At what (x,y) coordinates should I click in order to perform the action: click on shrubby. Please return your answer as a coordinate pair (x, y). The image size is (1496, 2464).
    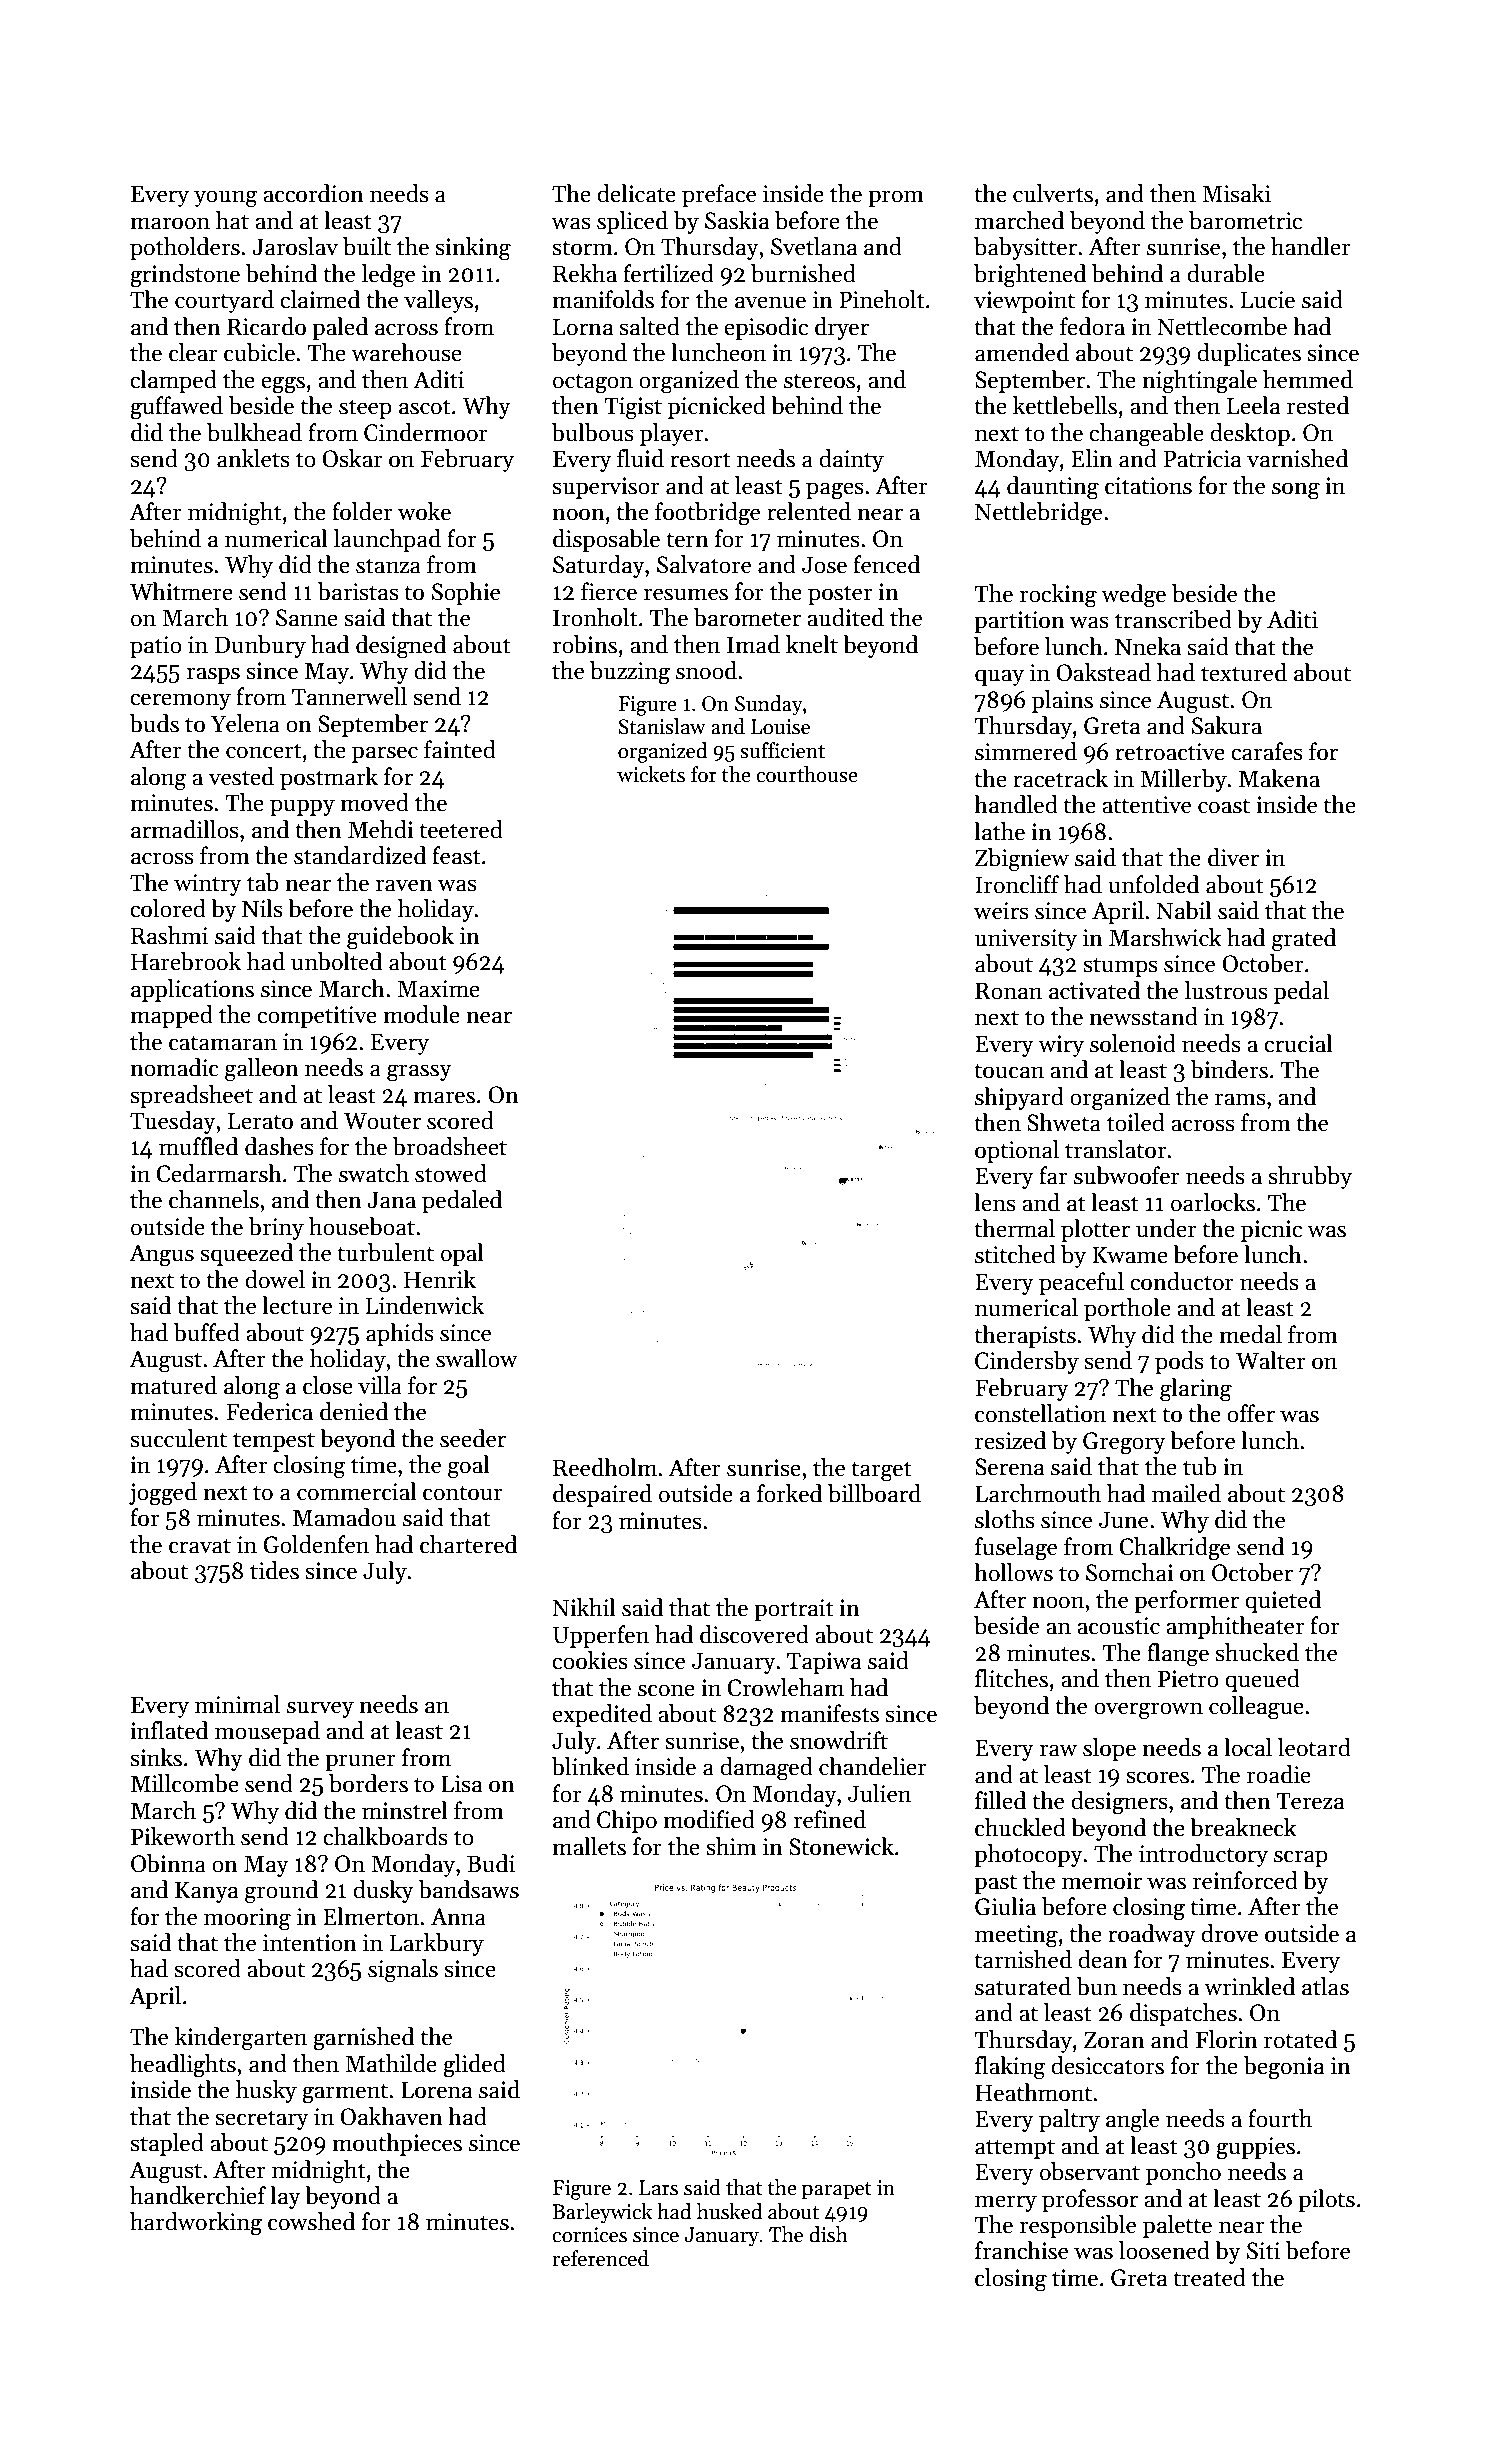
    Looking at the image, I should click on (1310, 1177).
